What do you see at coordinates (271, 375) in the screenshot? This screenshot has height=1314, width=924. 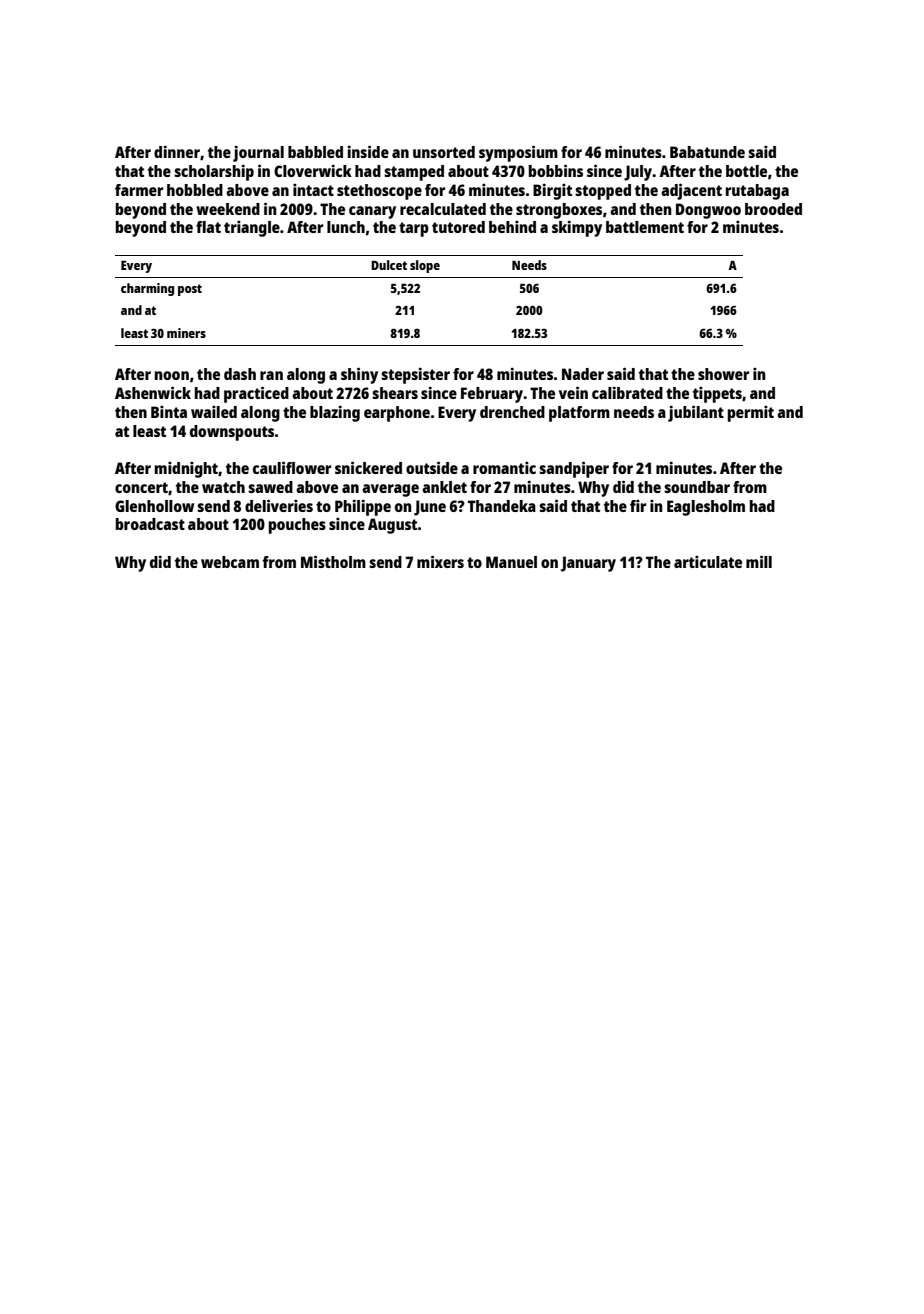 I see `ran` at bounding box center [271, 375].
